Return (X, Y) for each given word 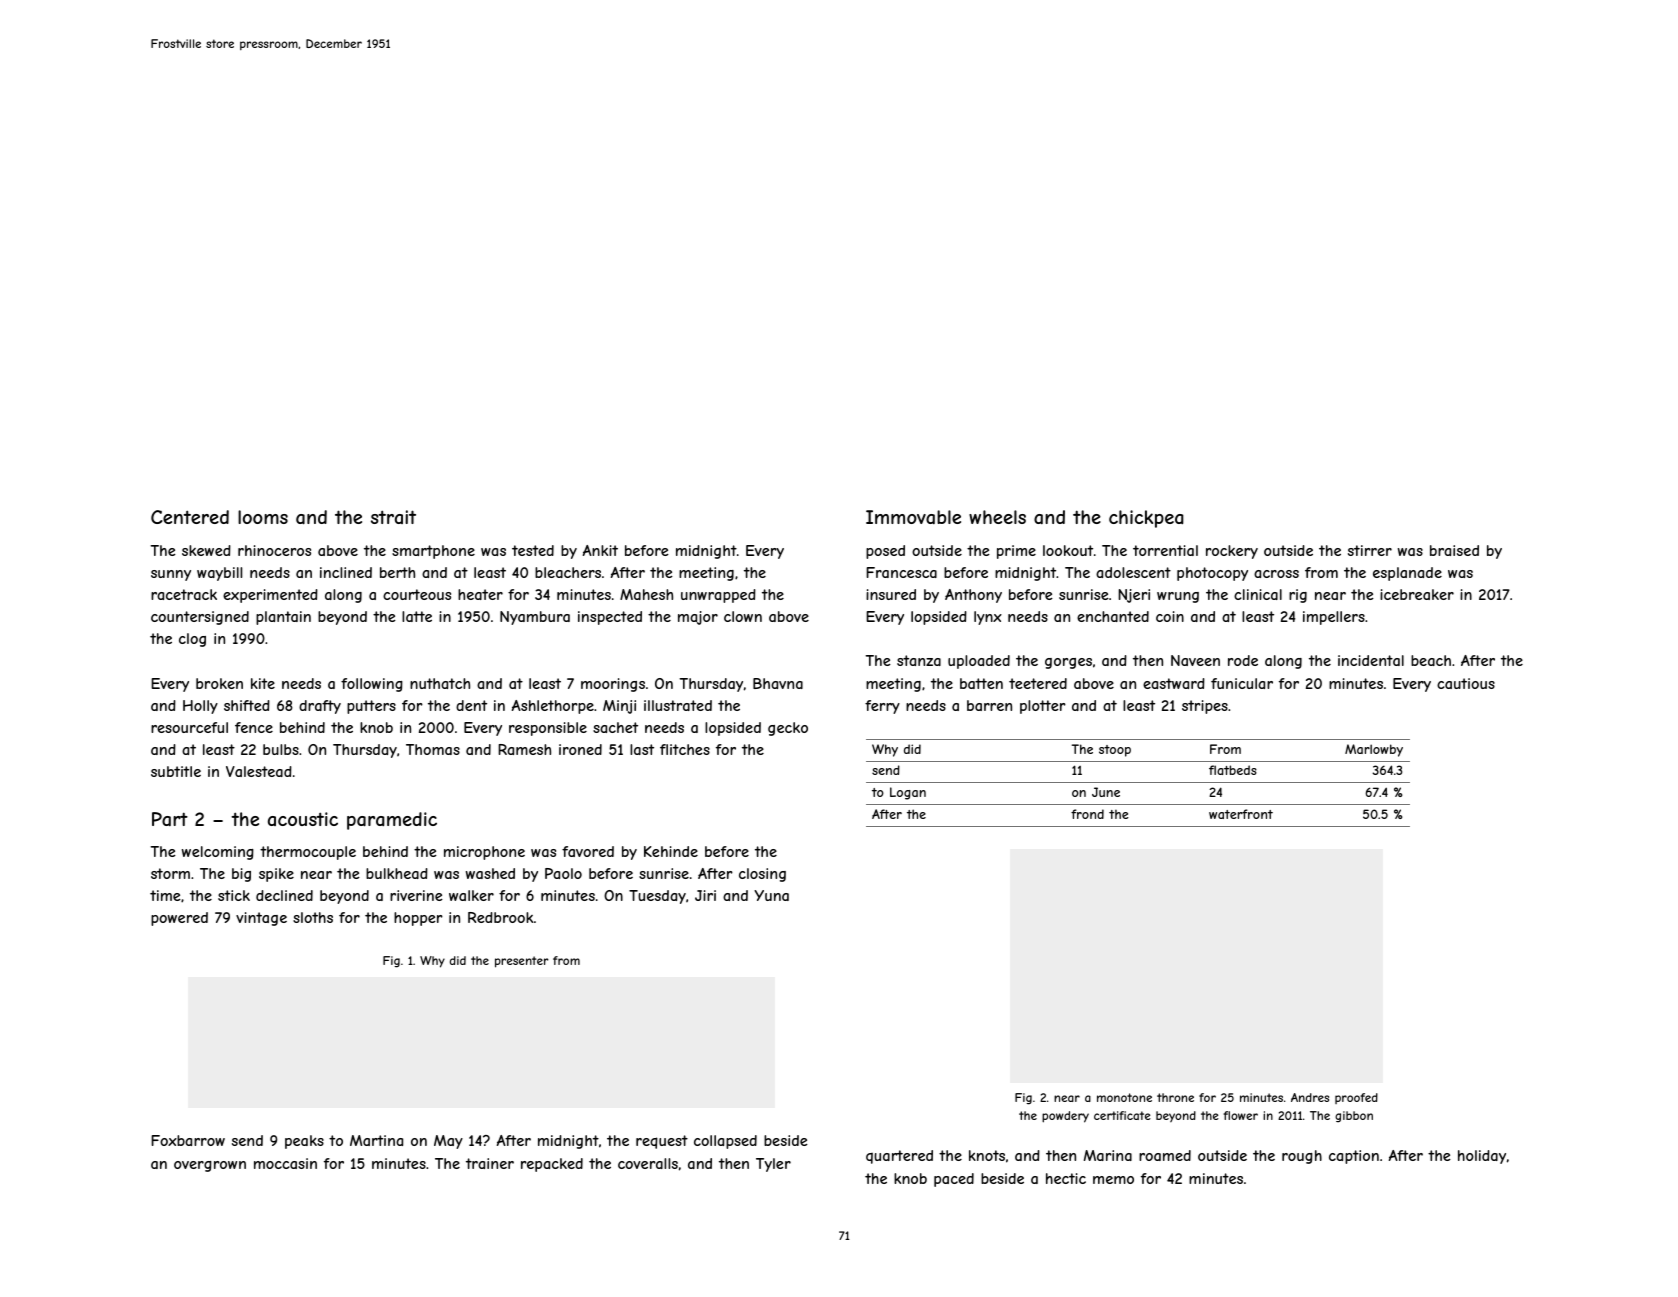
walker (471, 895)
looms (263, 517)
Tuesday (657, 897)
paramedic (392, 821)
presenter (522, 962)
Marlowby (1374, 750)
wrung (1178, 597)
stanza (919, 660)
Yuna (771, 895)
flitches (685, 749)
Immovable (913, 517)
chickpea (1146, 519)
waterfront (1241, 814)
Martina (376, 1140)
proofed (1356, 1098)
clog (192, 640)
